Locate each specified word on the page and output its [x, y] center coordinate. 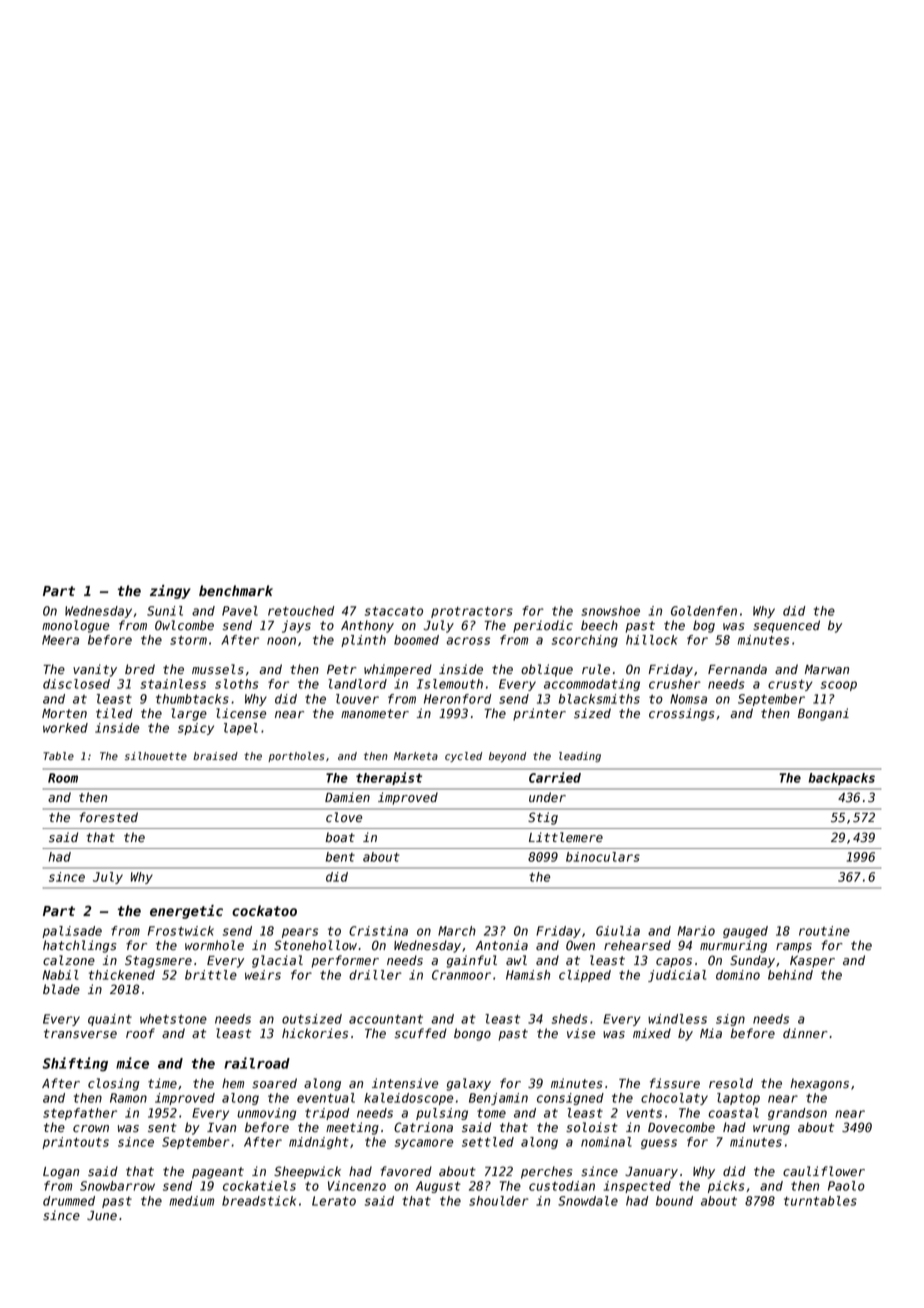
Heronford [457, 699]
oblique [547, 670]
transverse [80, 1034]
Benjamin [498, 1099]
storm [188, 640]
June [102, 1216]
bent [340, 857]
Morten [64, 714]
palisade [72, 932]
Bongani [823, 714]
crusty [790, 685]
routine [824, 931]
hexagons [819, 1084]
